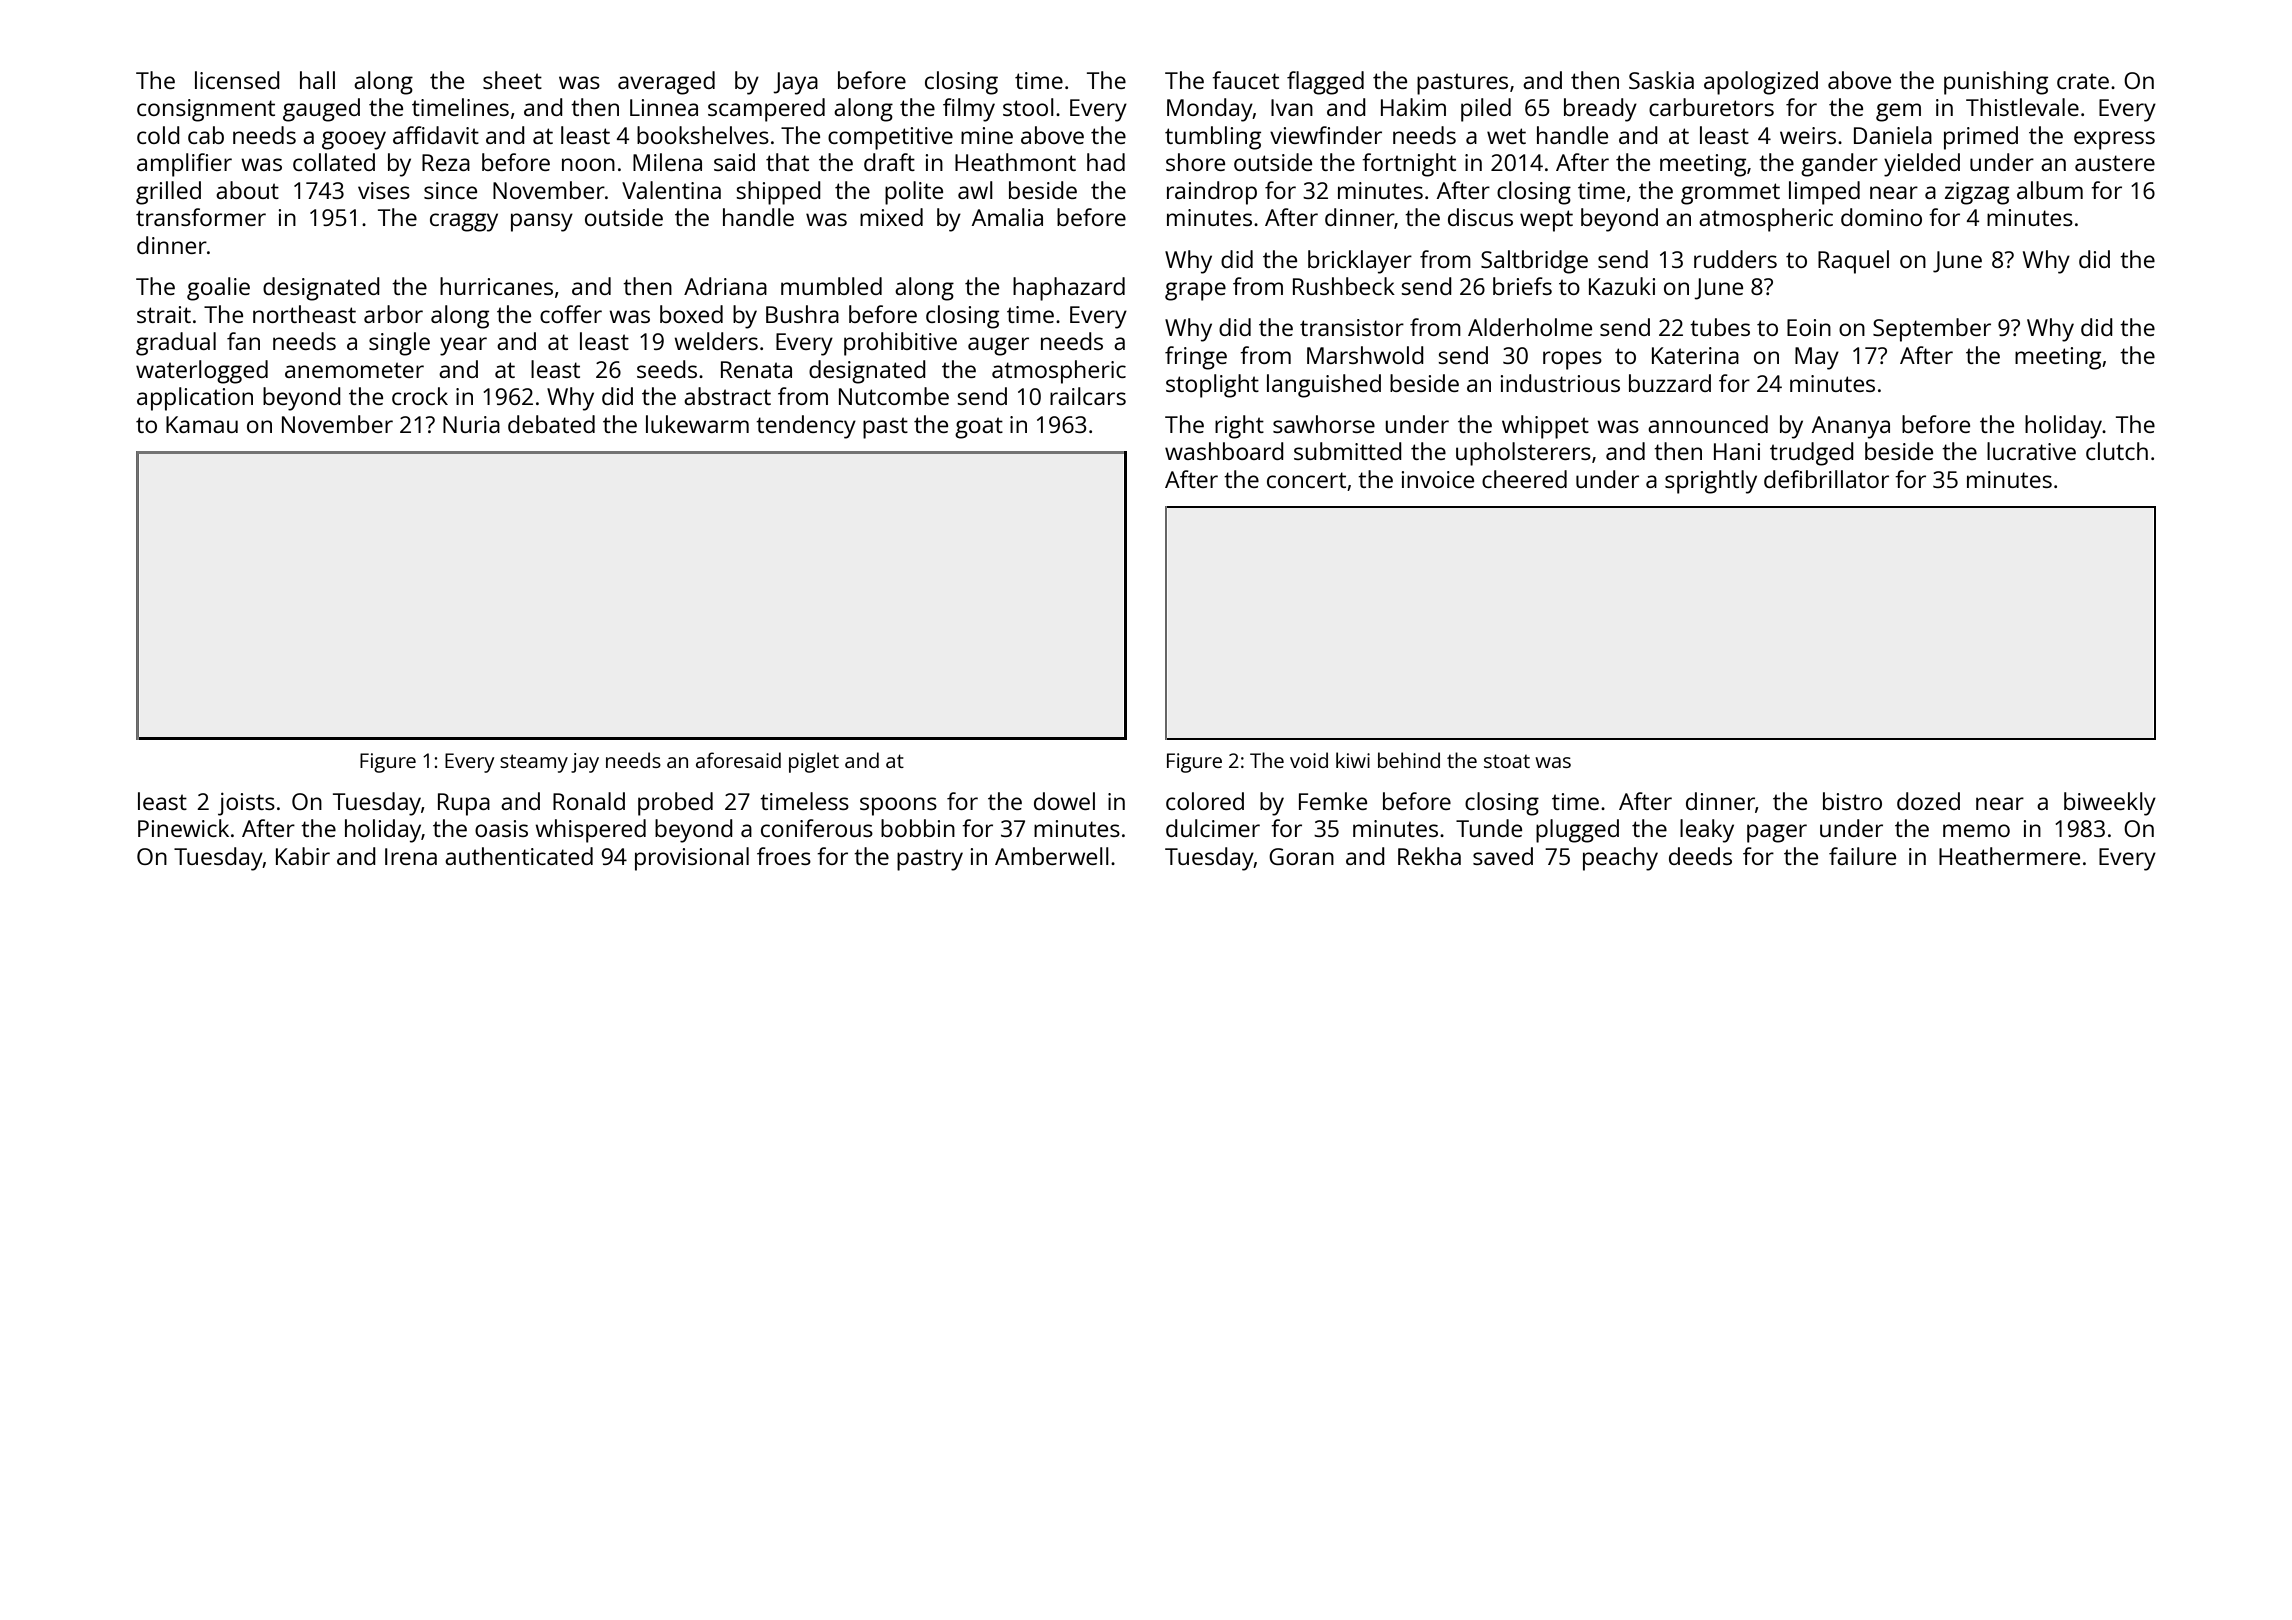 This screenshot has width=2292, height=1620. What do you see at coordinates (303, 856) in the screenshot?
I see `Kabir` at bounding box center [303, 856].
